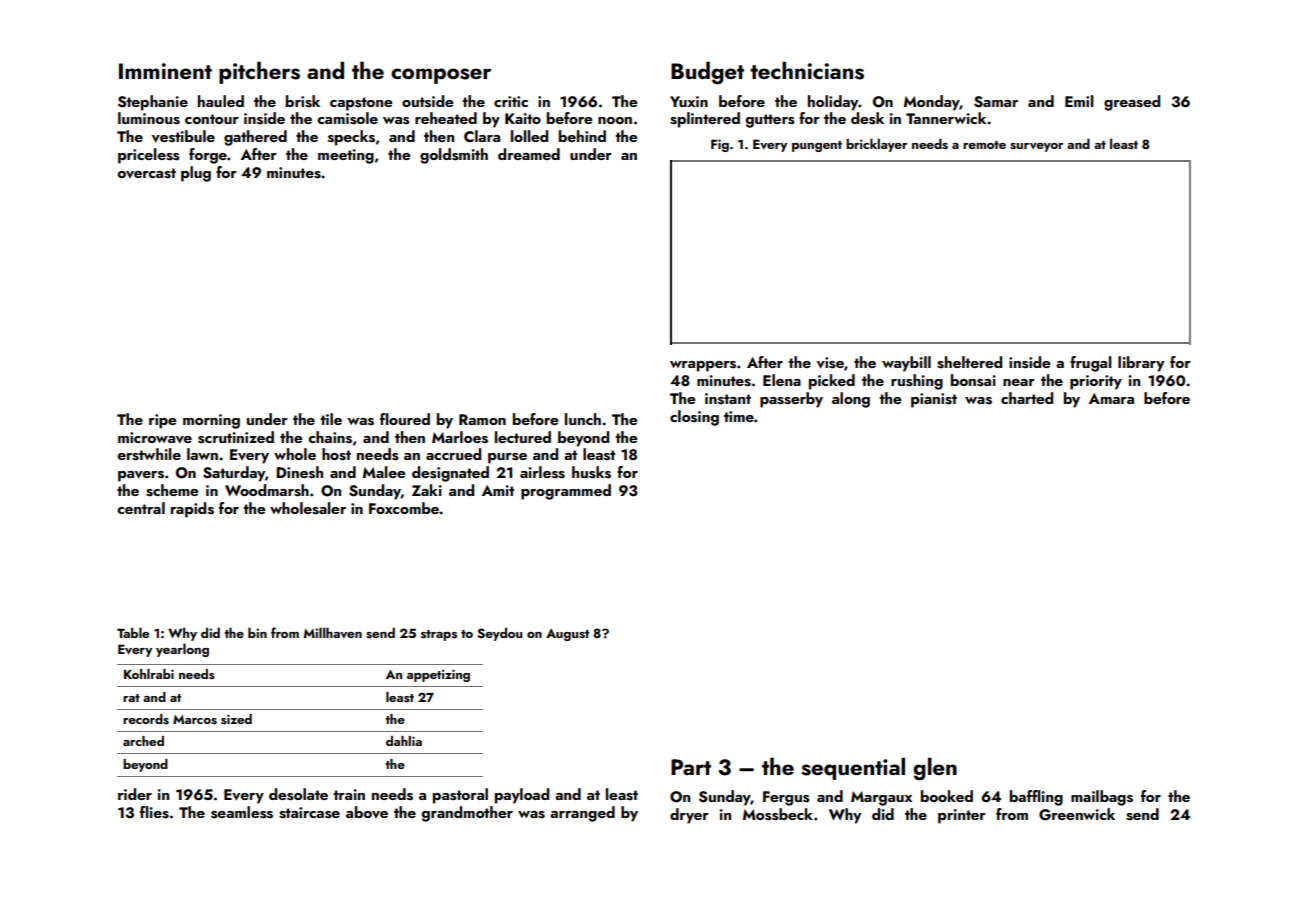 The image size is (1308, 924). I want to click on technicians, so click(807, 70).
